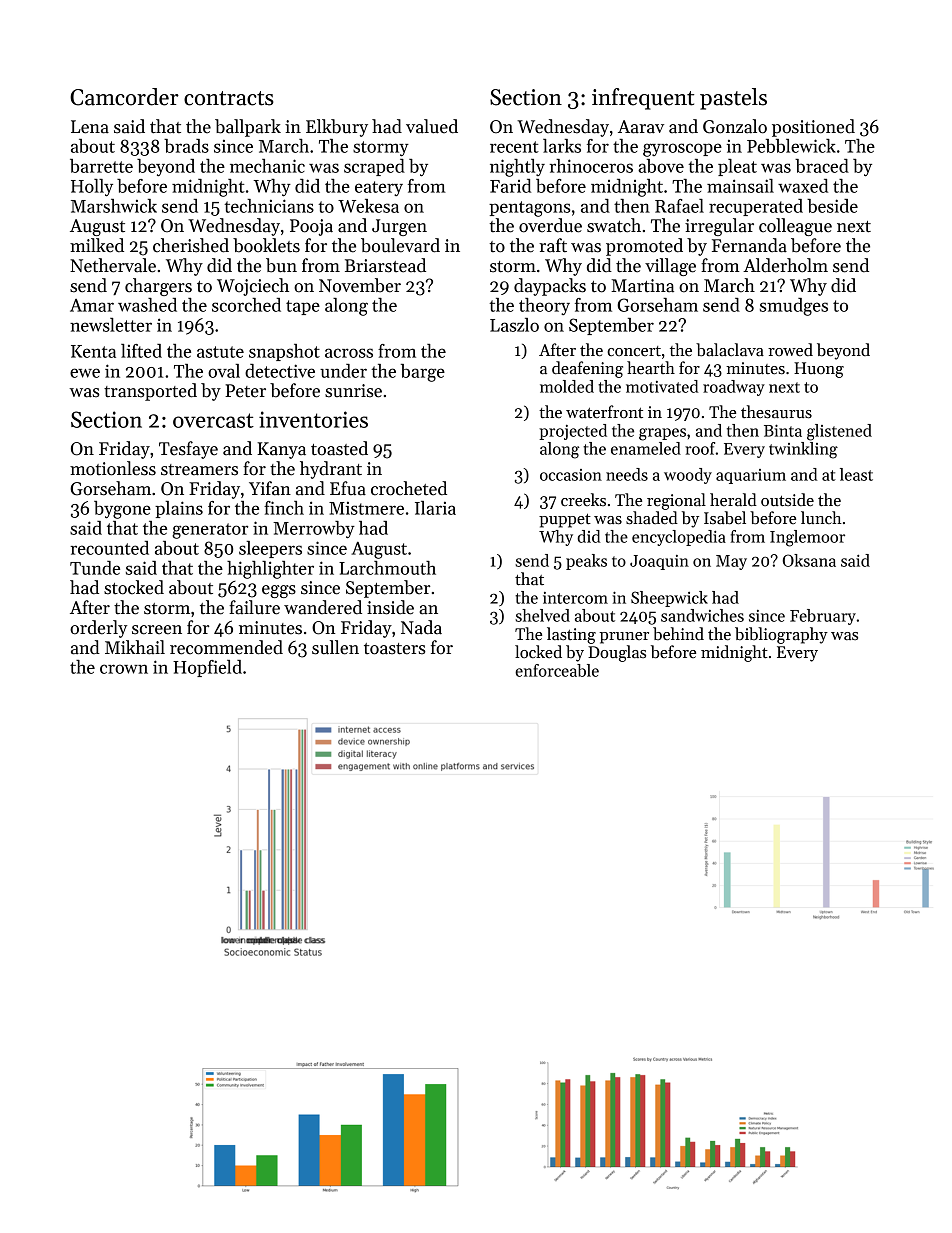 This screenshot has width=952, height=1233. I want to click on smudges, so click(794, 307).
